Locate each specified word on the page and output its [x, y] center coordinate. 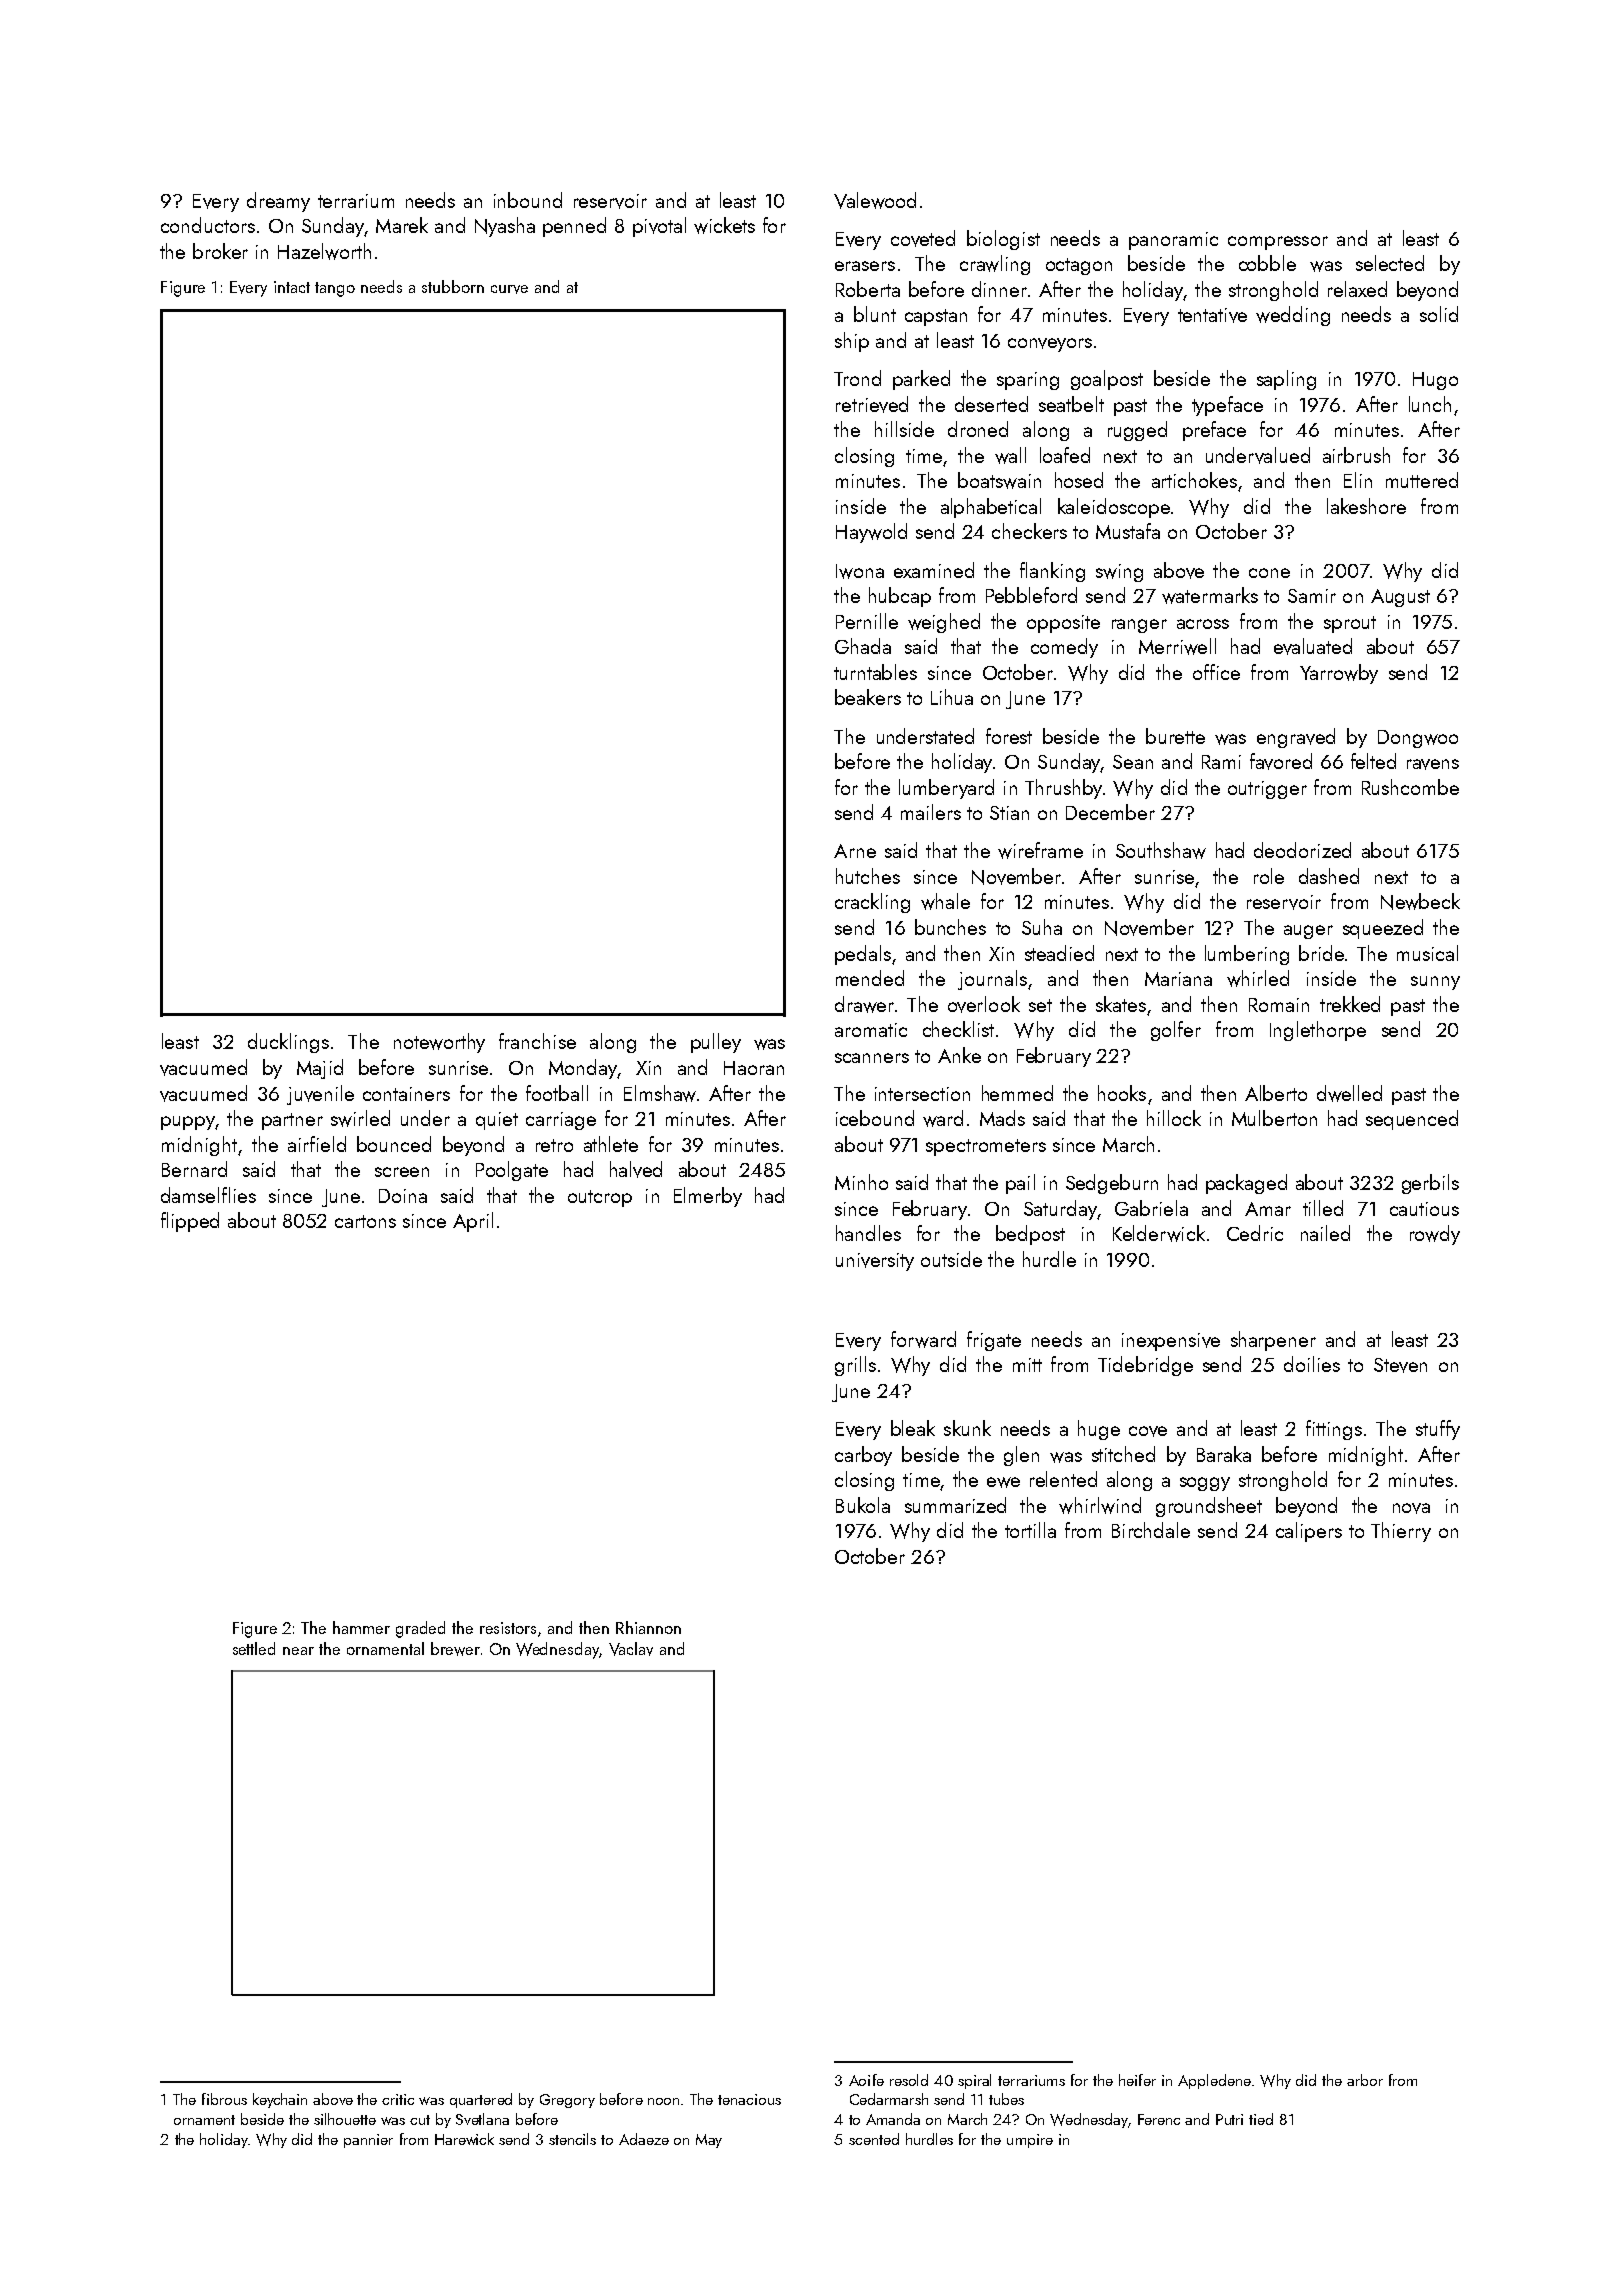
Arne [855, 851]
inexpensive [1171, 1342]
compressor [1278, 243]
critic [398, 2099]
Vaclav [631, 1649]
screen [402, 1172]
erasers [865, 266]
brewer [455, 1649]
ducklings [288, 1043]
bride [1321, 953]
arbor [1365, 2080]
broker [220, 251]
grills [855, 1366]
